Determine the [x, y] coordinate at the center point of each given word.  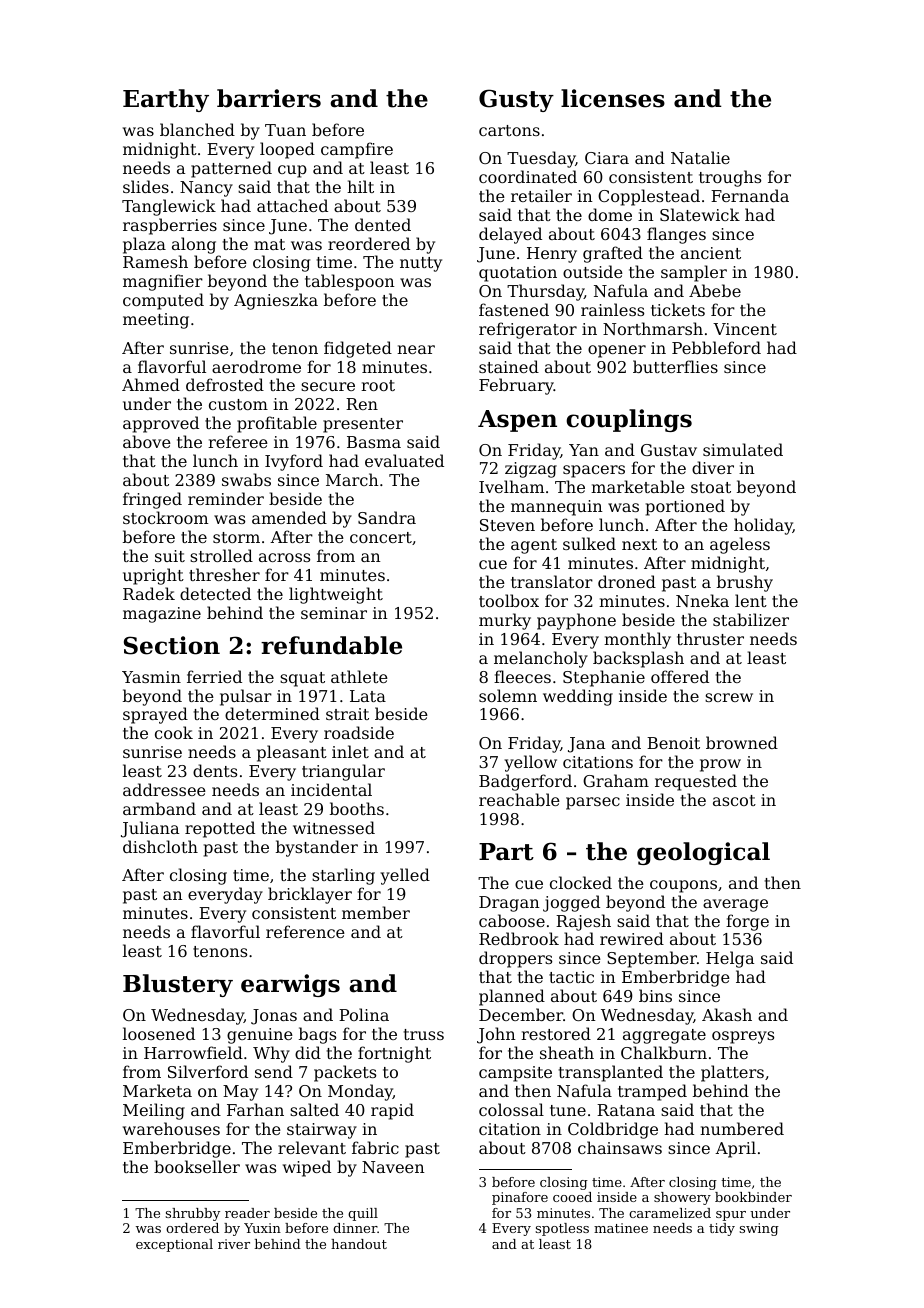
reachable [519, 799]
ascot [734, 800]
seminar [334, 613]
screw [729, 697]
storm [236, 537]
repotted [220, 829]
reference [305, 931]
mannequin [557, 508]
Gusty [516, 100]
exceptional [174, 1245]
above [147, 441]
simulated [743, 449]
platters [732, 1073]
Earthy [166, 100]
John [496, 1035]
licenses [613, 98]
